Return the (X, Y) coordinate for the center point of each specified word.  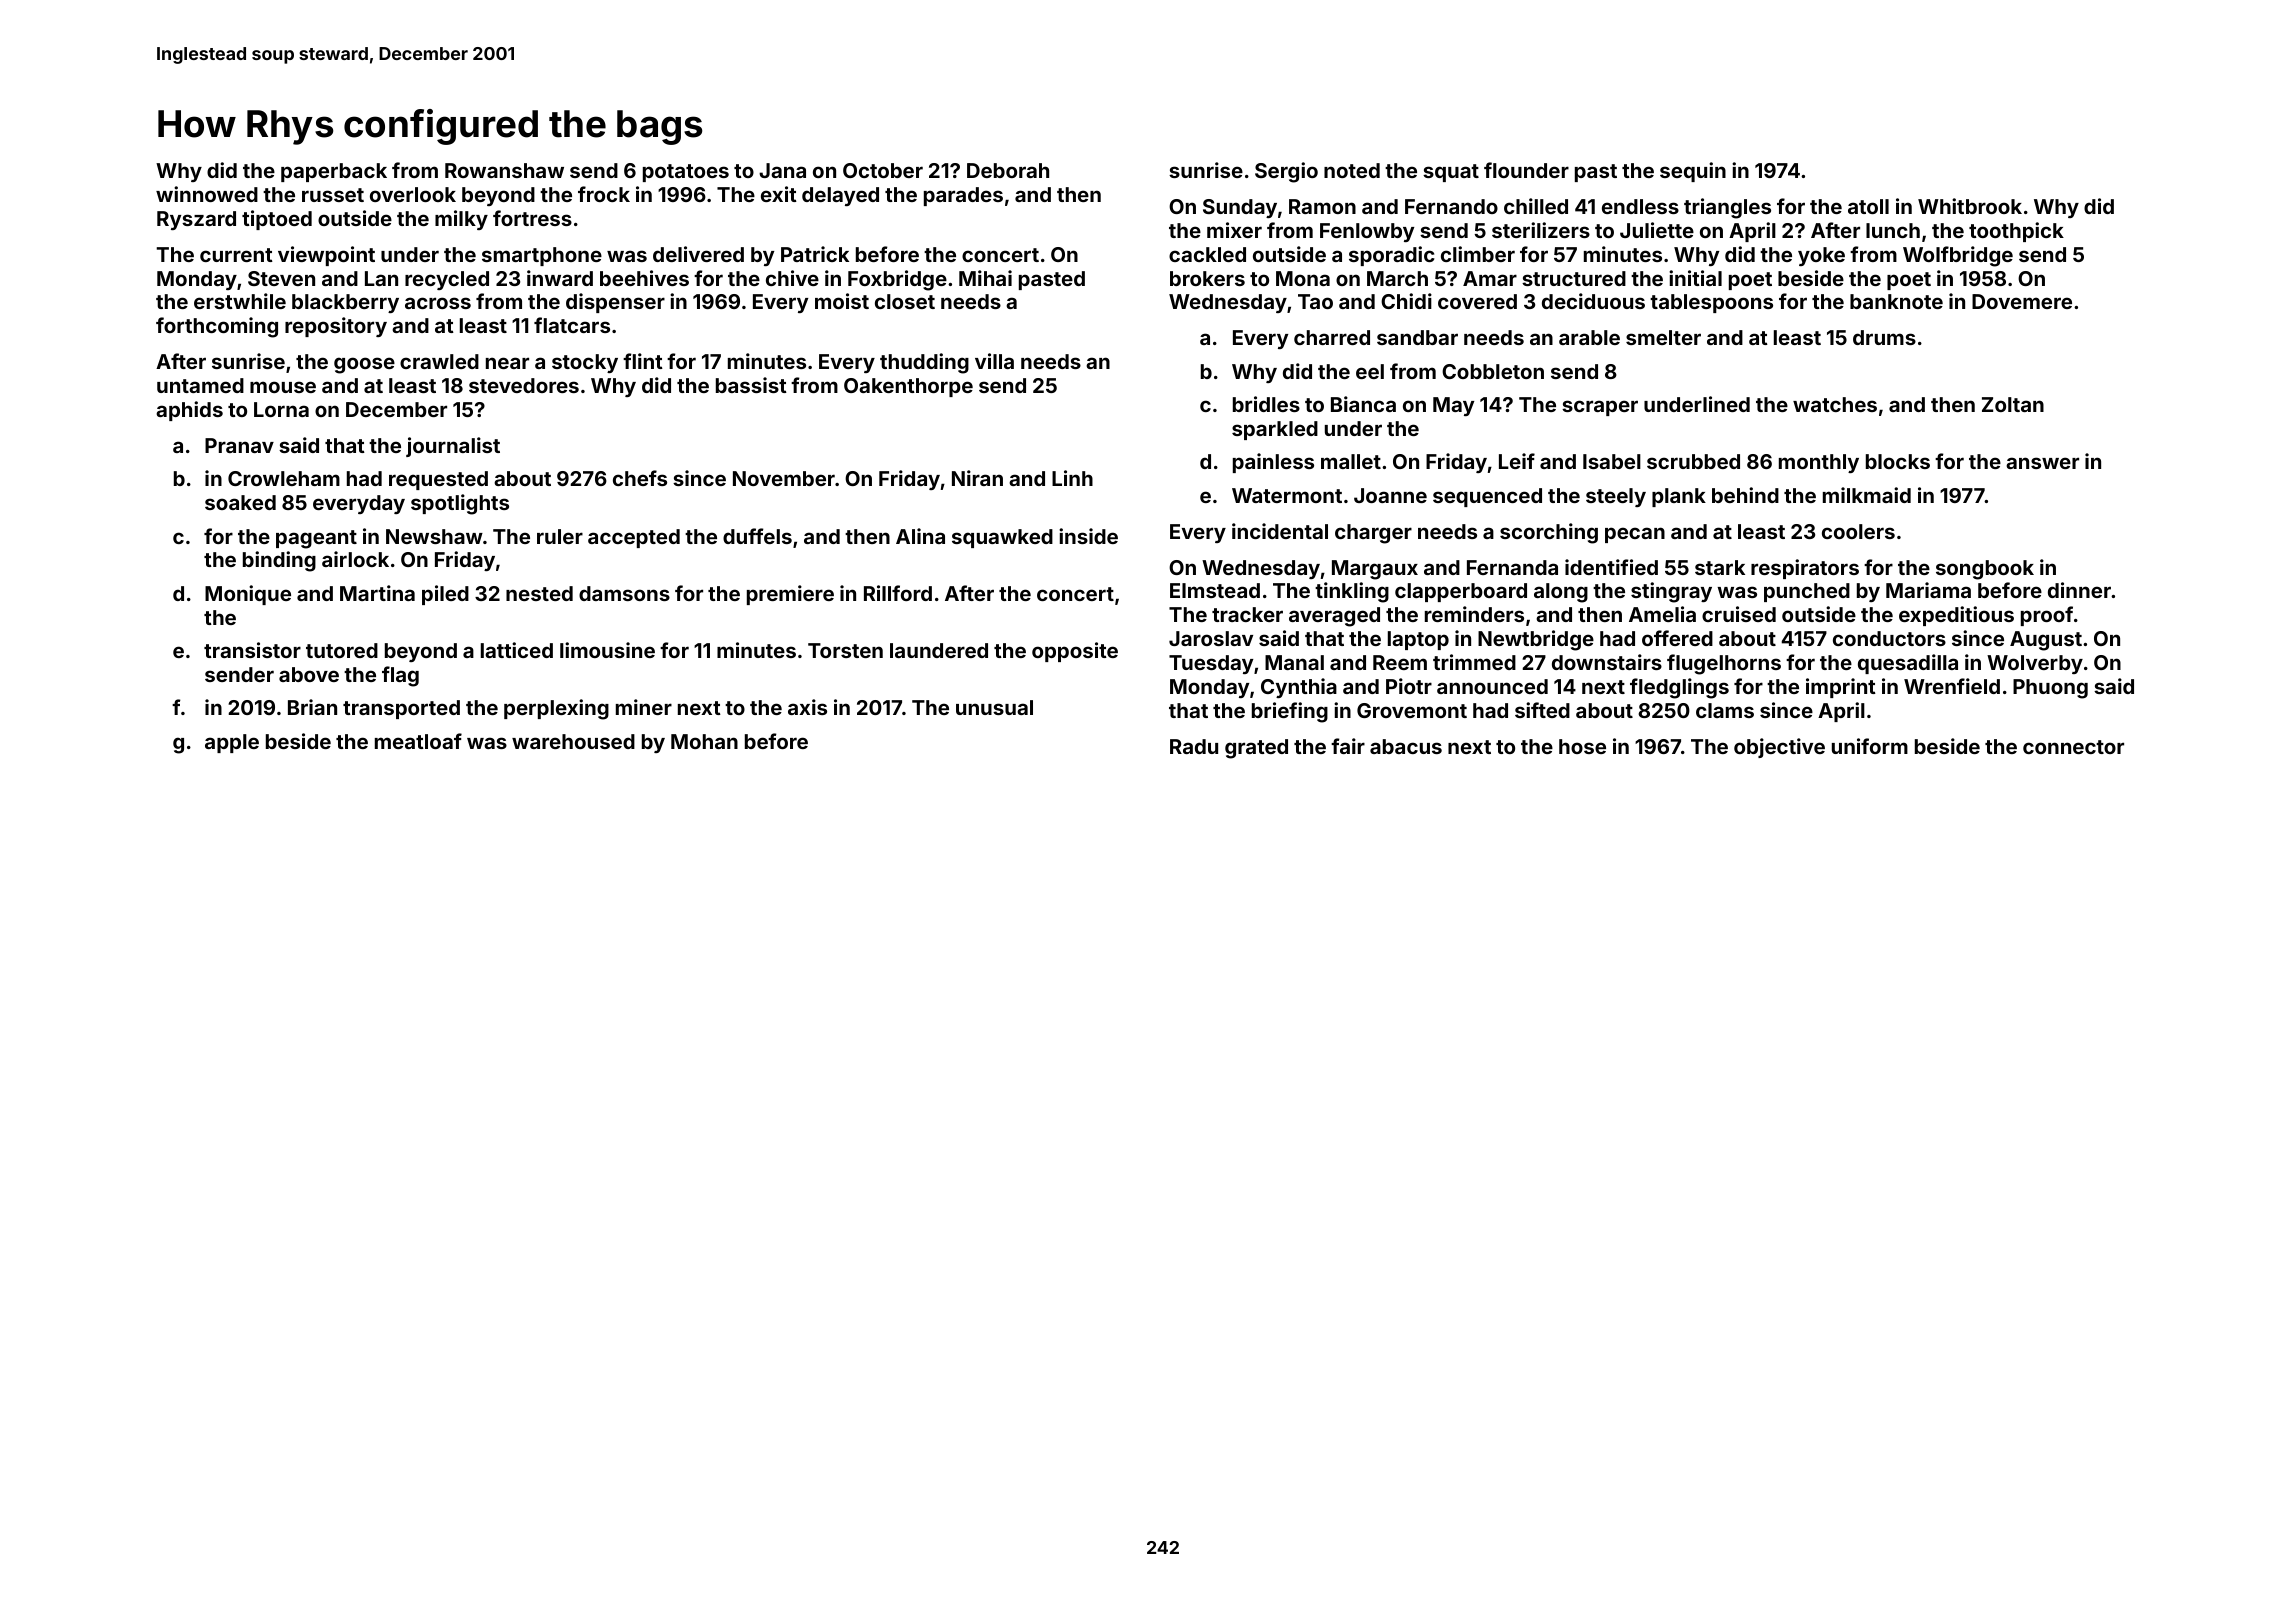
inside (1088, 536)
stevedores (524, 385)
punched (1807, 592)
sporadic (1392, 256)
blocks (1898, 461)
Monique (248, 595)
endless (1640, 206)
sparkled (1275, 430)
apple (232, 743)
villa (994, 361)
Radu (1194, 746)
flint (643, 361)
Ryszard (196, 220)
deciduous (1593, 301)
